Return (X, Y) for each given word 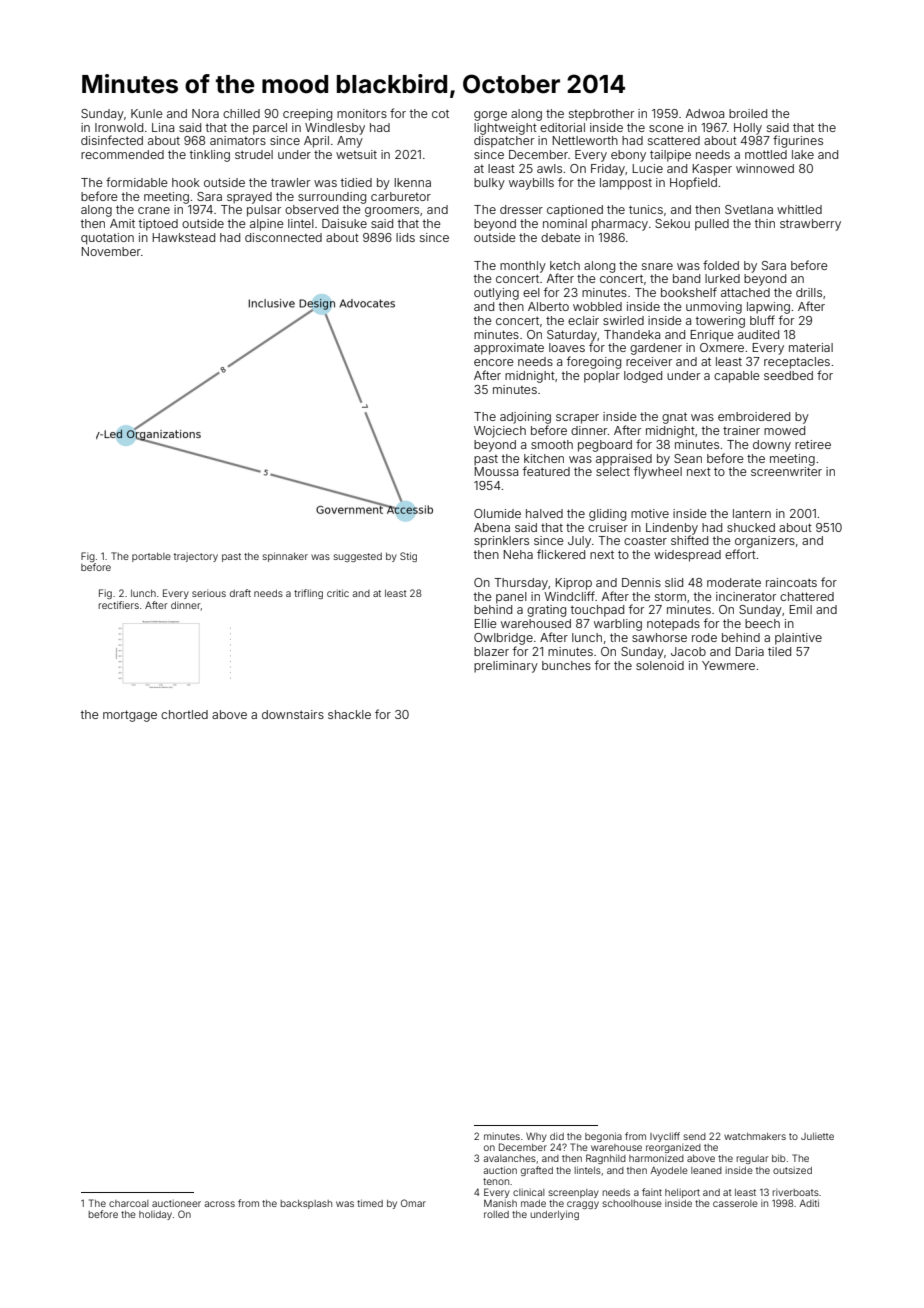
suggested (358, 557)
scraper (577, 419)
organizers (765, 542)
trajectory (196, 557)
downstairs (293, 714)
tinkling (210, 156)
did (557, 1136)
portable (151, 557)
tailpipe (670, 156)
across (219, 1204)
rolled (496, 1214)
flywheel (658, 472)
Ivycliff (665, 1137)
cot (440, 113)
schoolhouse (632, 1203)
